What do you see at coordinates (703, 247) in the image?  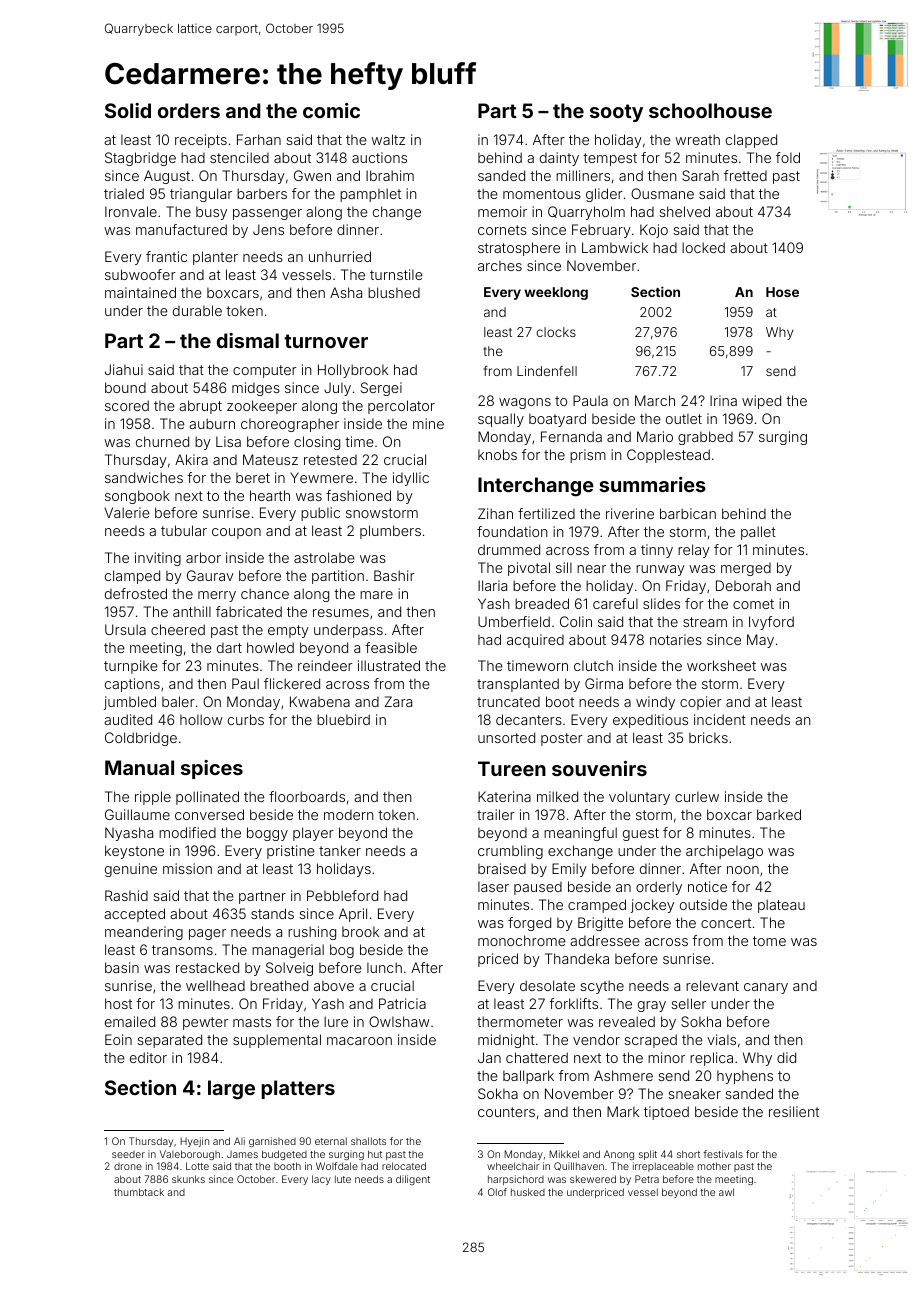 I see `locked` at bounding box center [703, 247].
